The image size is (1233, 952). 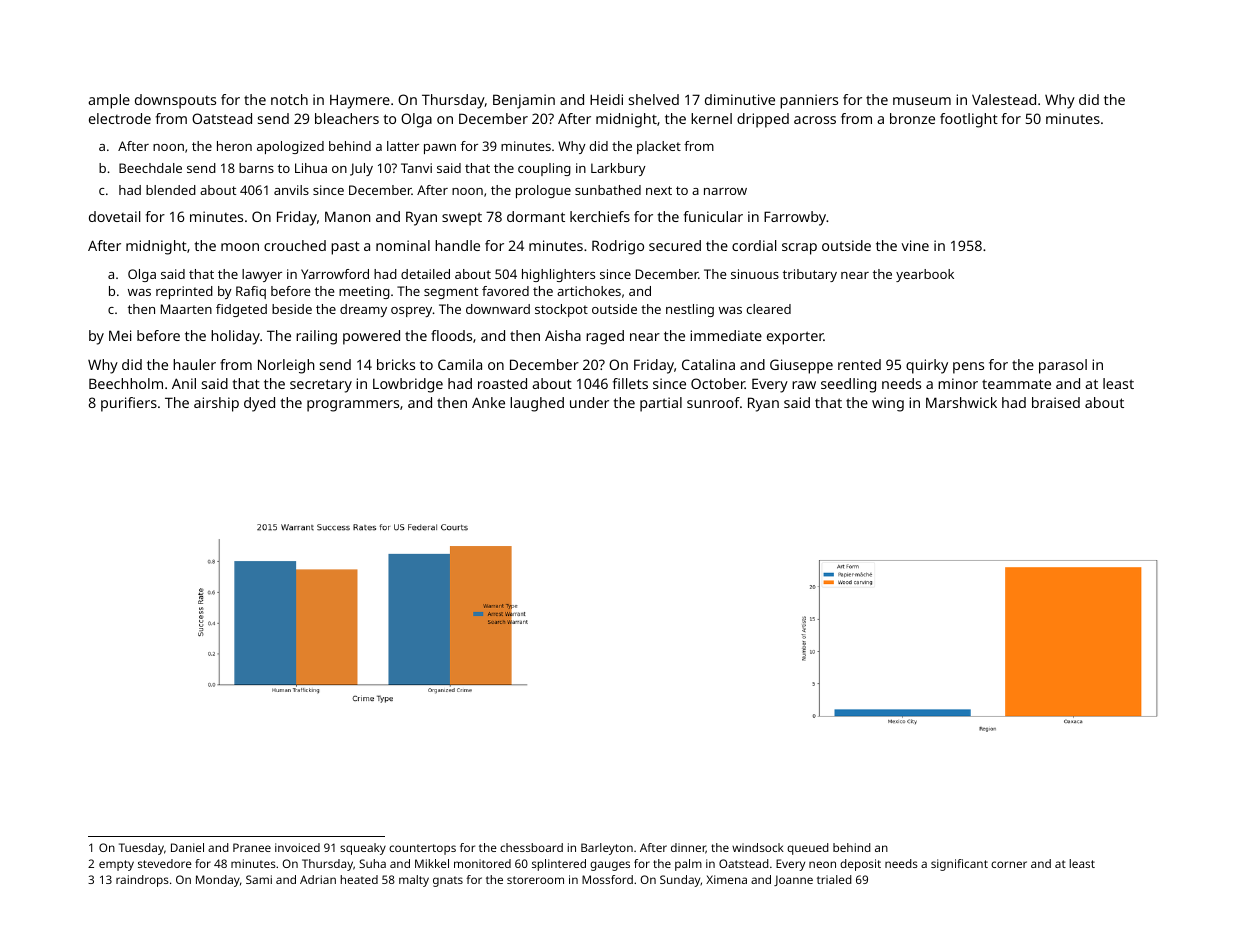 What do you see at coordinates (713, 402) in the page?
I see `sunroof` at bounding box center [713, 402].
